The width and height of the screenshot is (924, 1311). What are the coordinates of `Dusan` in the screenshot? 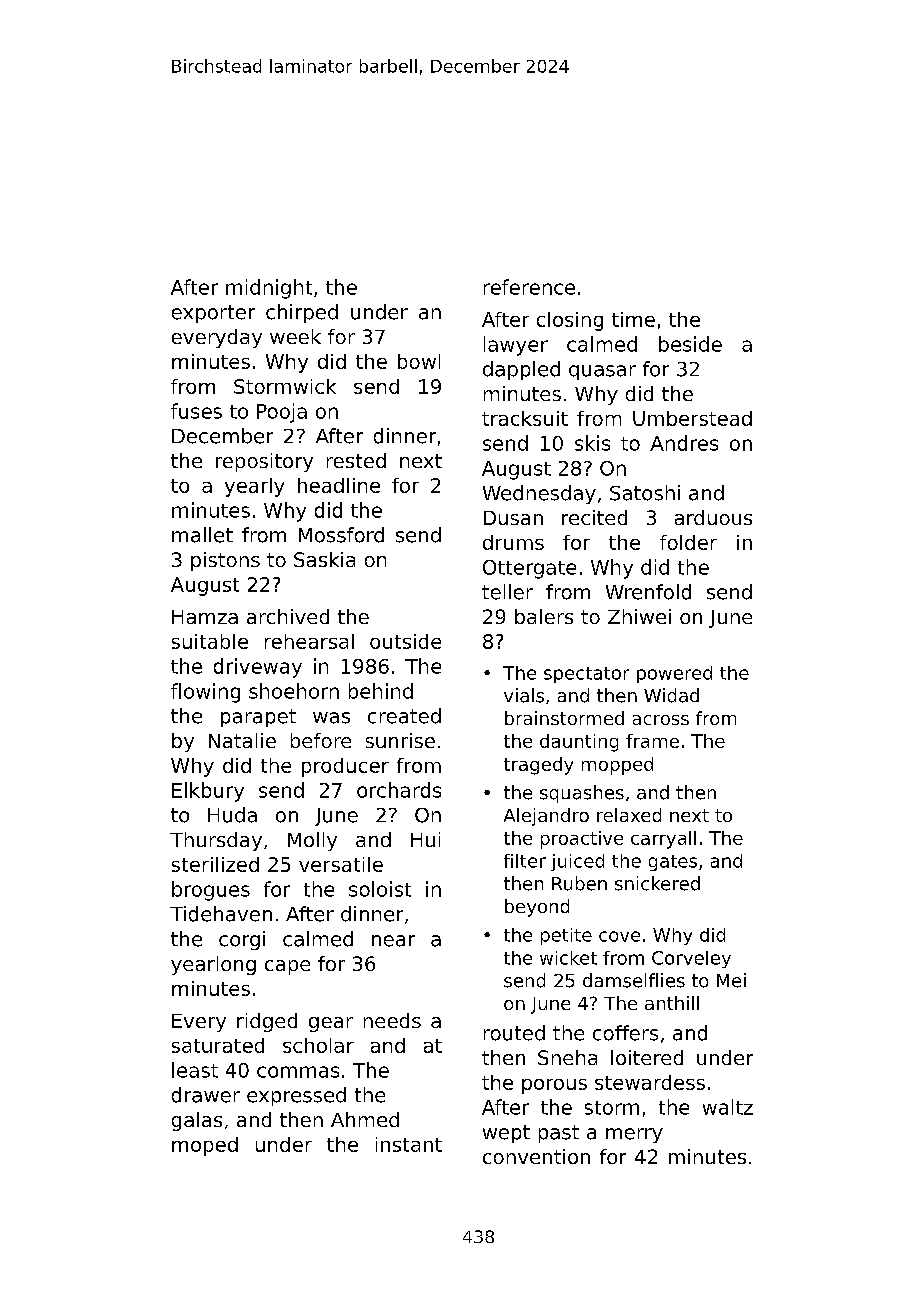 It's located at (513, 518).
